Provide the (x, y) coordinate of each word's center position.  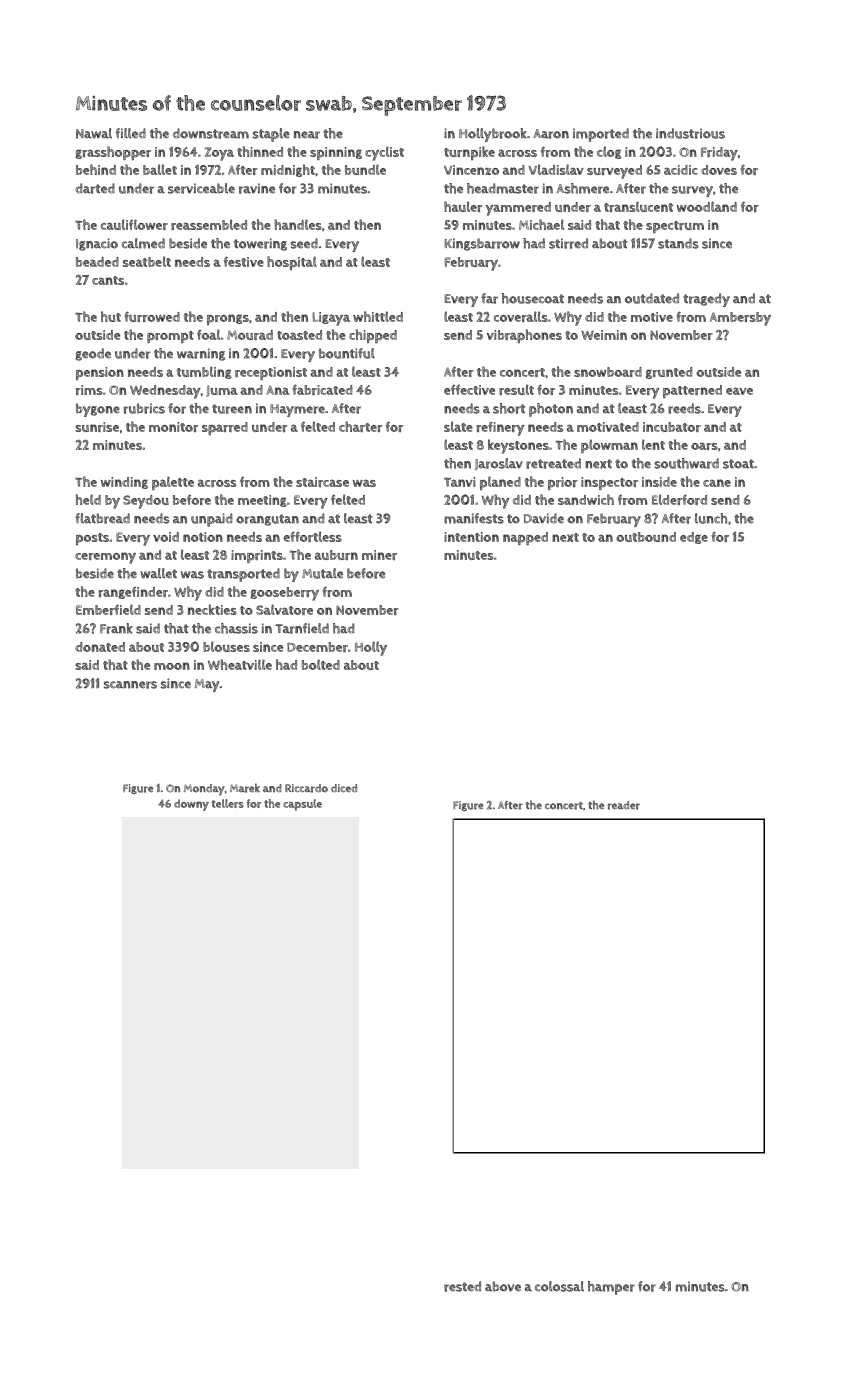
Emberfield (108, 609)
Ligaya (331, 319)
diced (344, 788)
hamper (611, 1288)
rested (462, 1286)
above (503, 1286)
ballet (160, 169)
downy (191, 805)
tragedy (706, 300)
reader (624, 805)
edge (694, 538)
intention (471, 537)
